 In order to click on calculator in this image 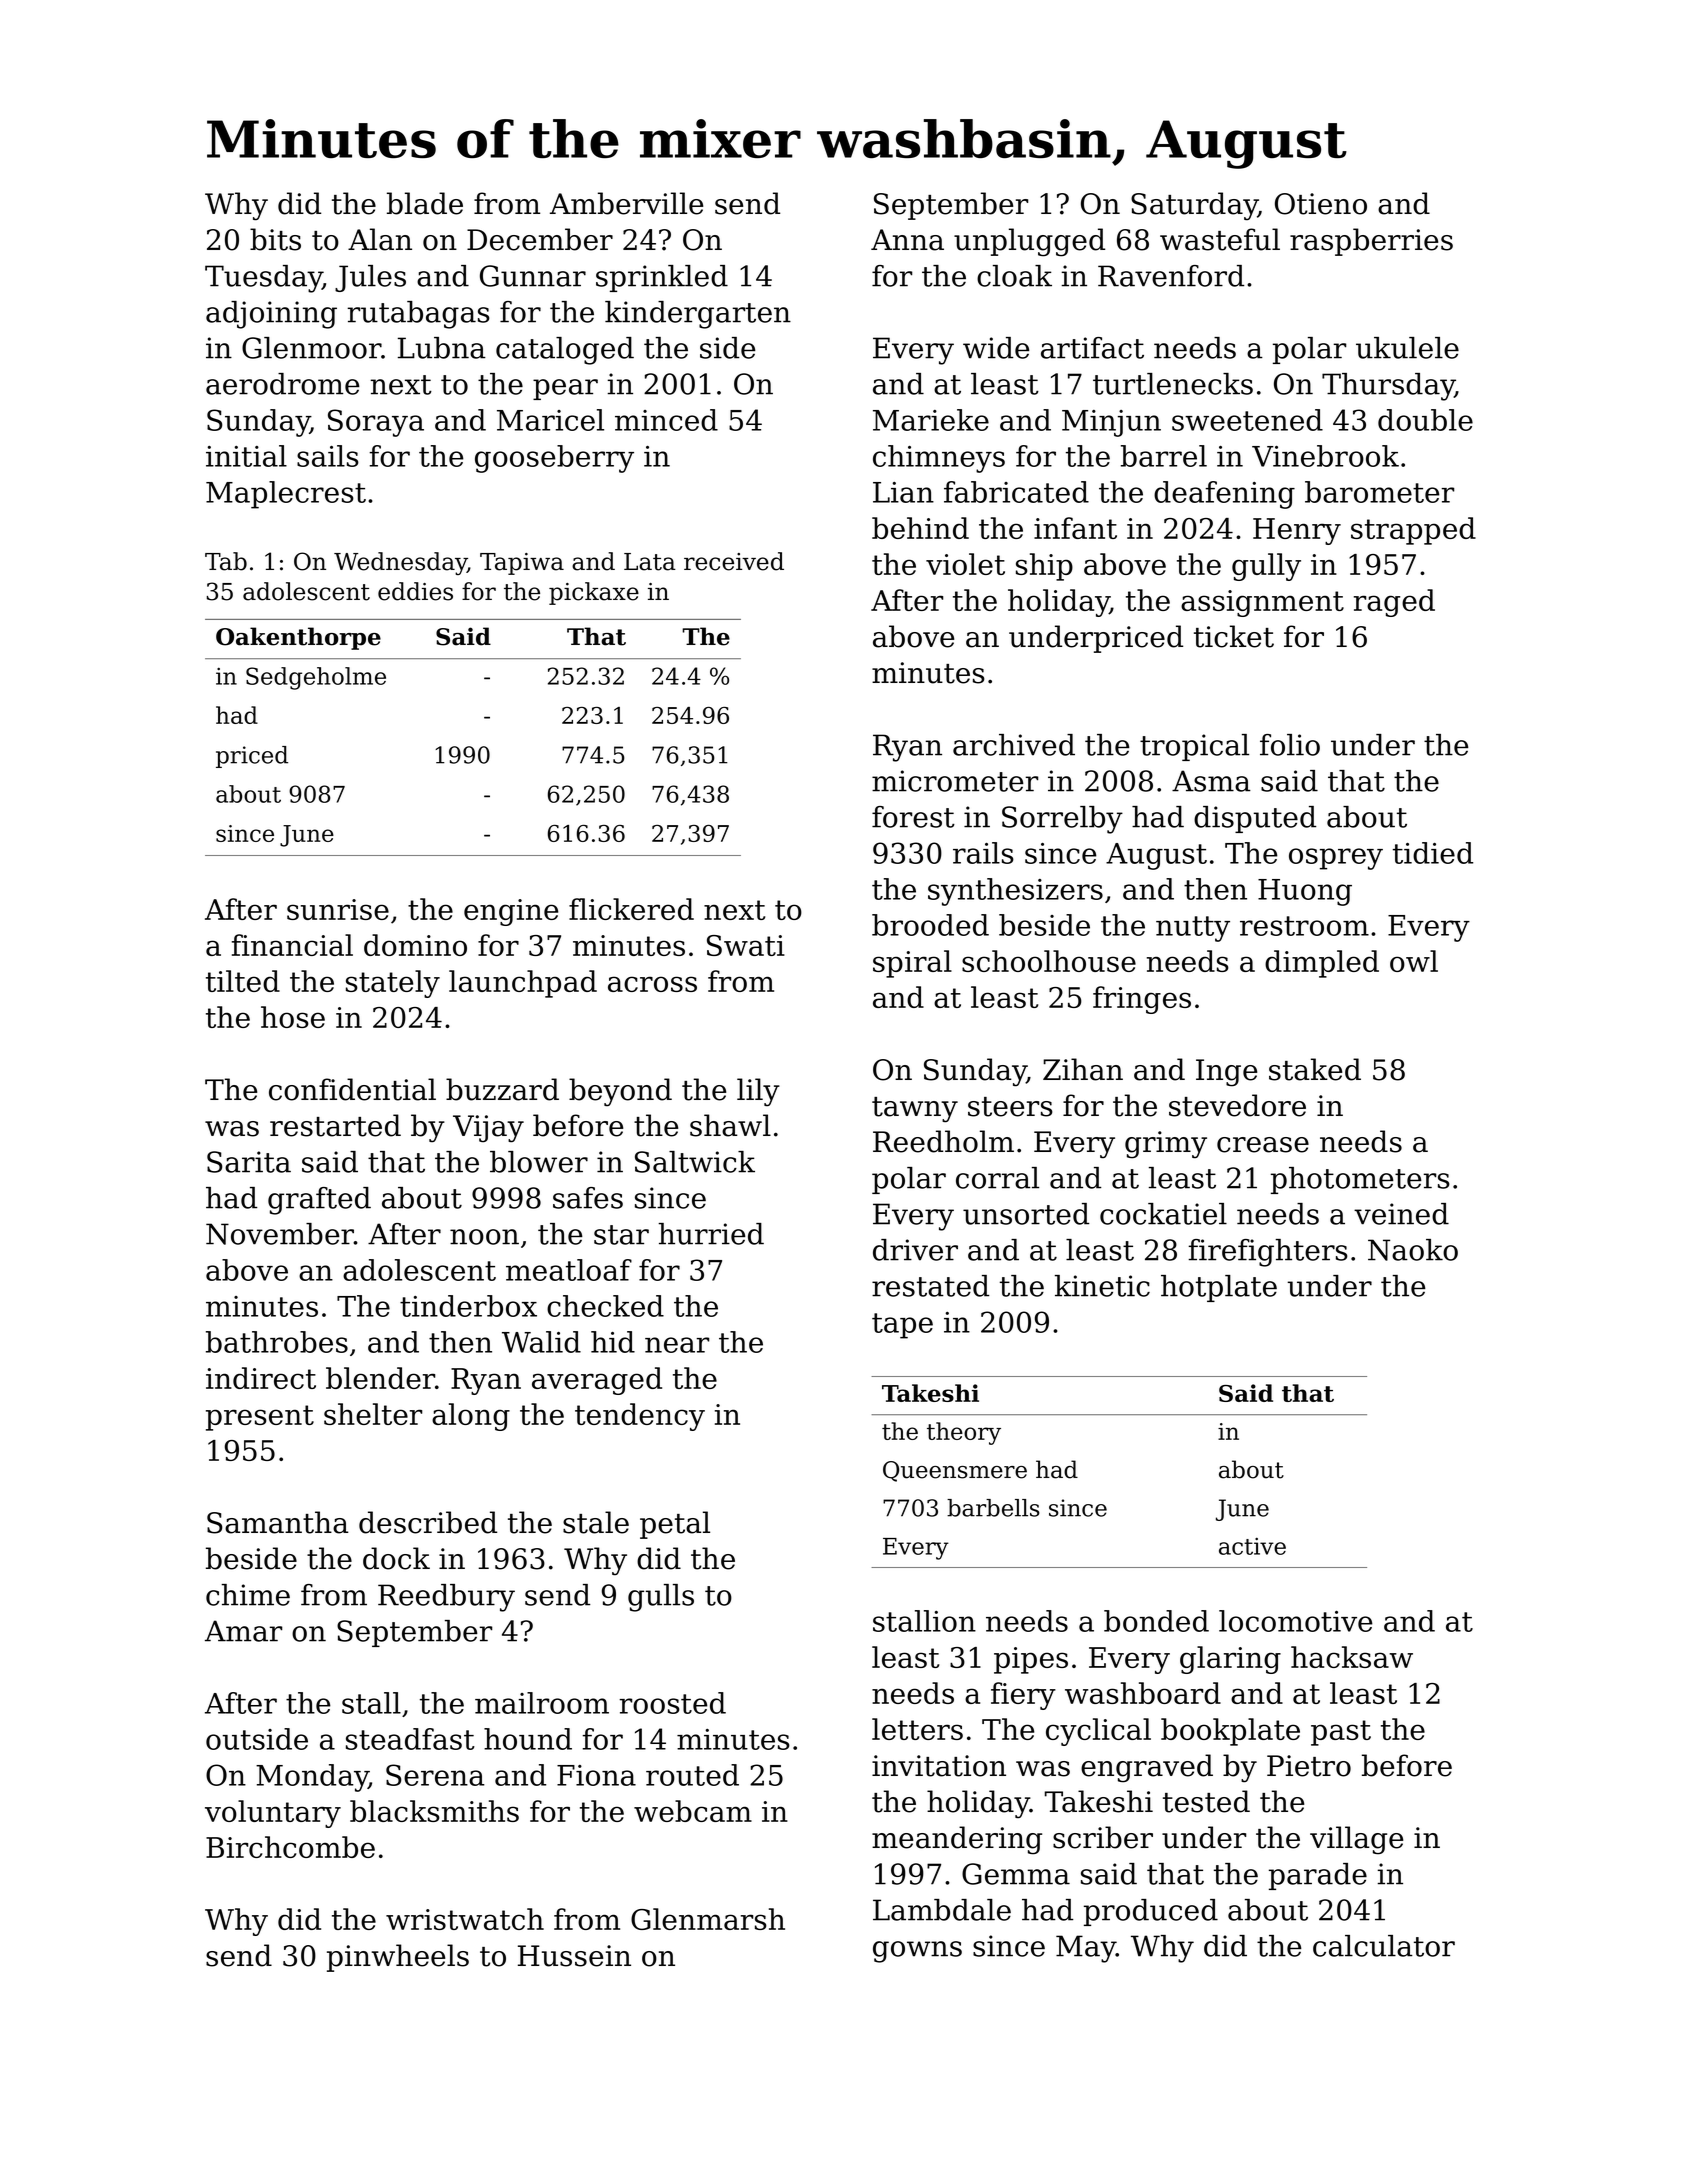, I will do `click(1384, 1946)`.
